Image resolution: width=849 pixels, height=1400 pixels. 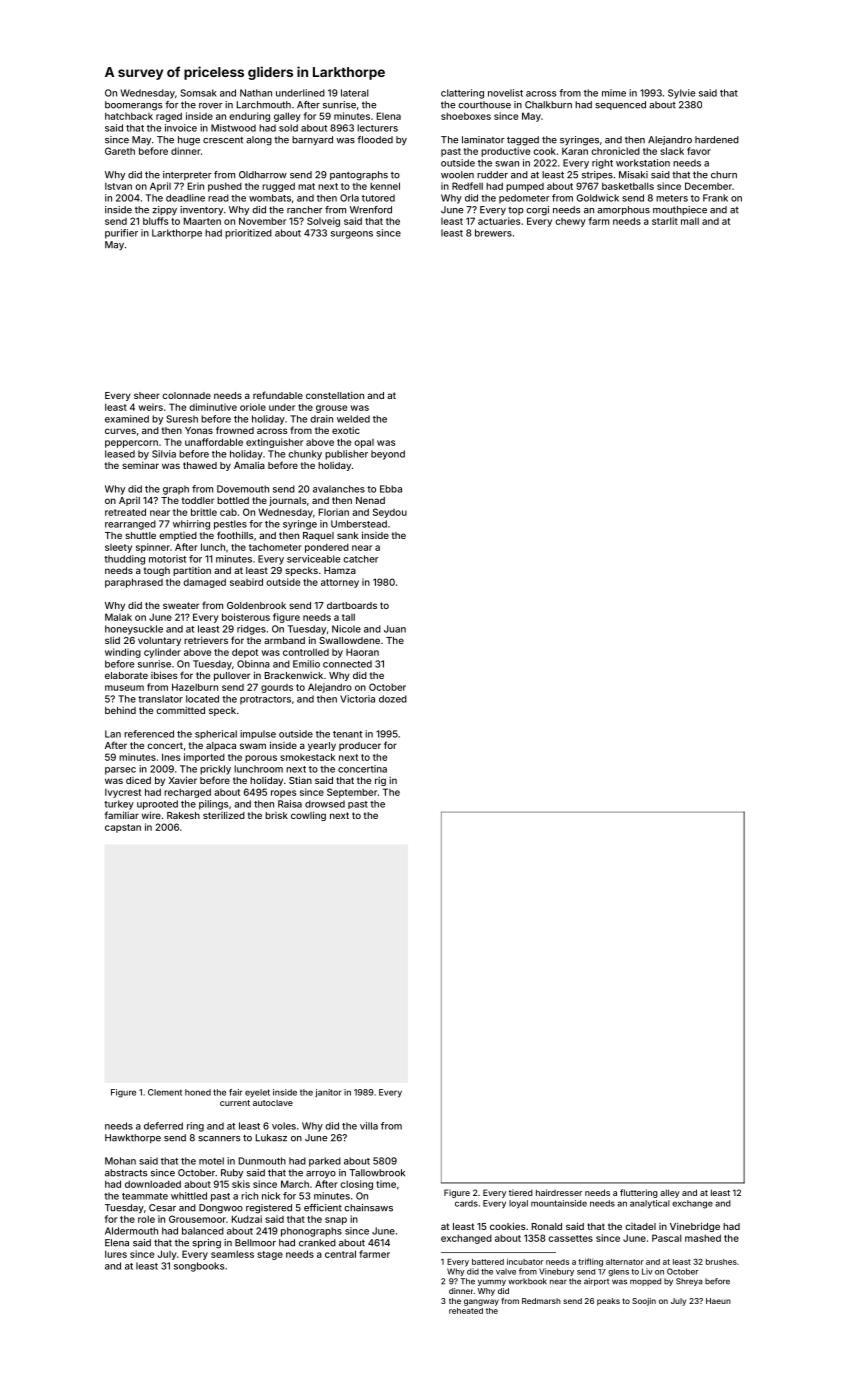 I want to click on toddler, so click(x=198, y=500).
